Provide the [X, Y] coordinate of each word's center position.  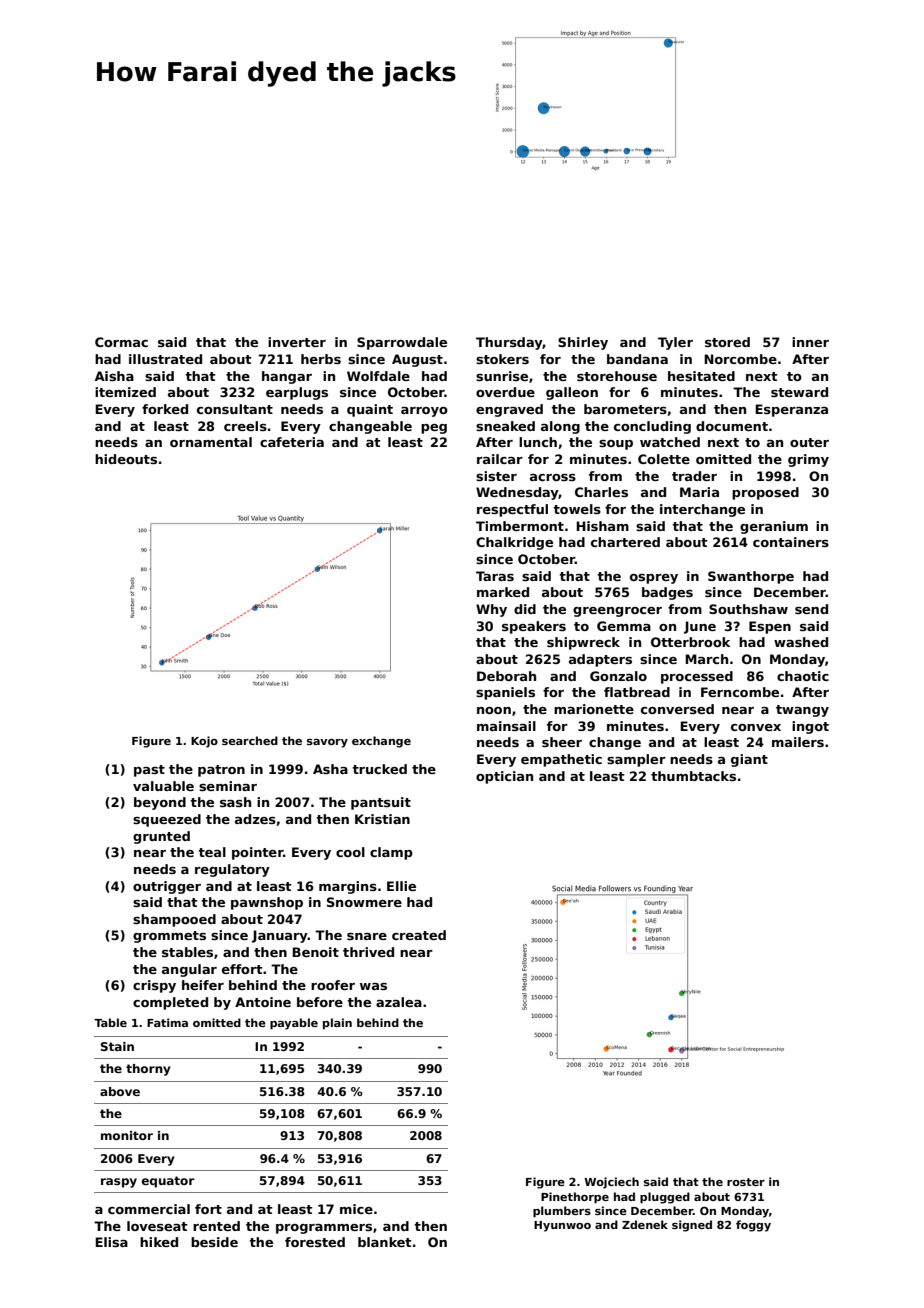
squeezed [167, 820]
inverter [297, 342]
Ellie [401, 886]
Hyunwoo [562, 1226]
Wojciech [611, 1183]
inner [810, 342]
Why [491, 610]
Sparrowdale [402, 343]
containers [791, 542]
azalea [399, 1002]
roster [746, 1182]
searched [250, 740]
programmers [324, 1229]
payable [294, 1024]
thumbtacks [693, 776]
